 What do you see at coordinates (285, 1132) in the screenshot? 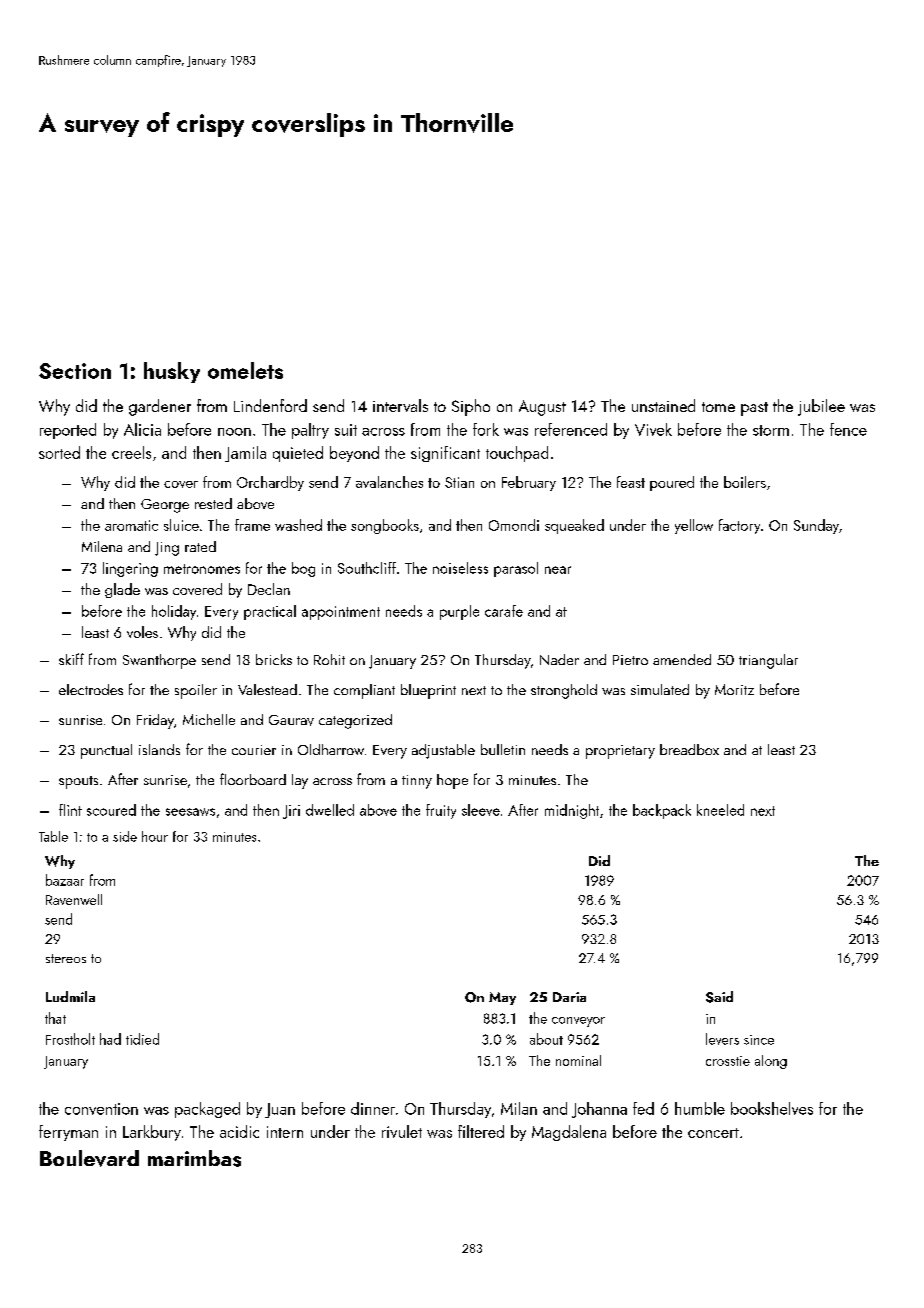
I see `intern` at bounding box center [285, 1132].
